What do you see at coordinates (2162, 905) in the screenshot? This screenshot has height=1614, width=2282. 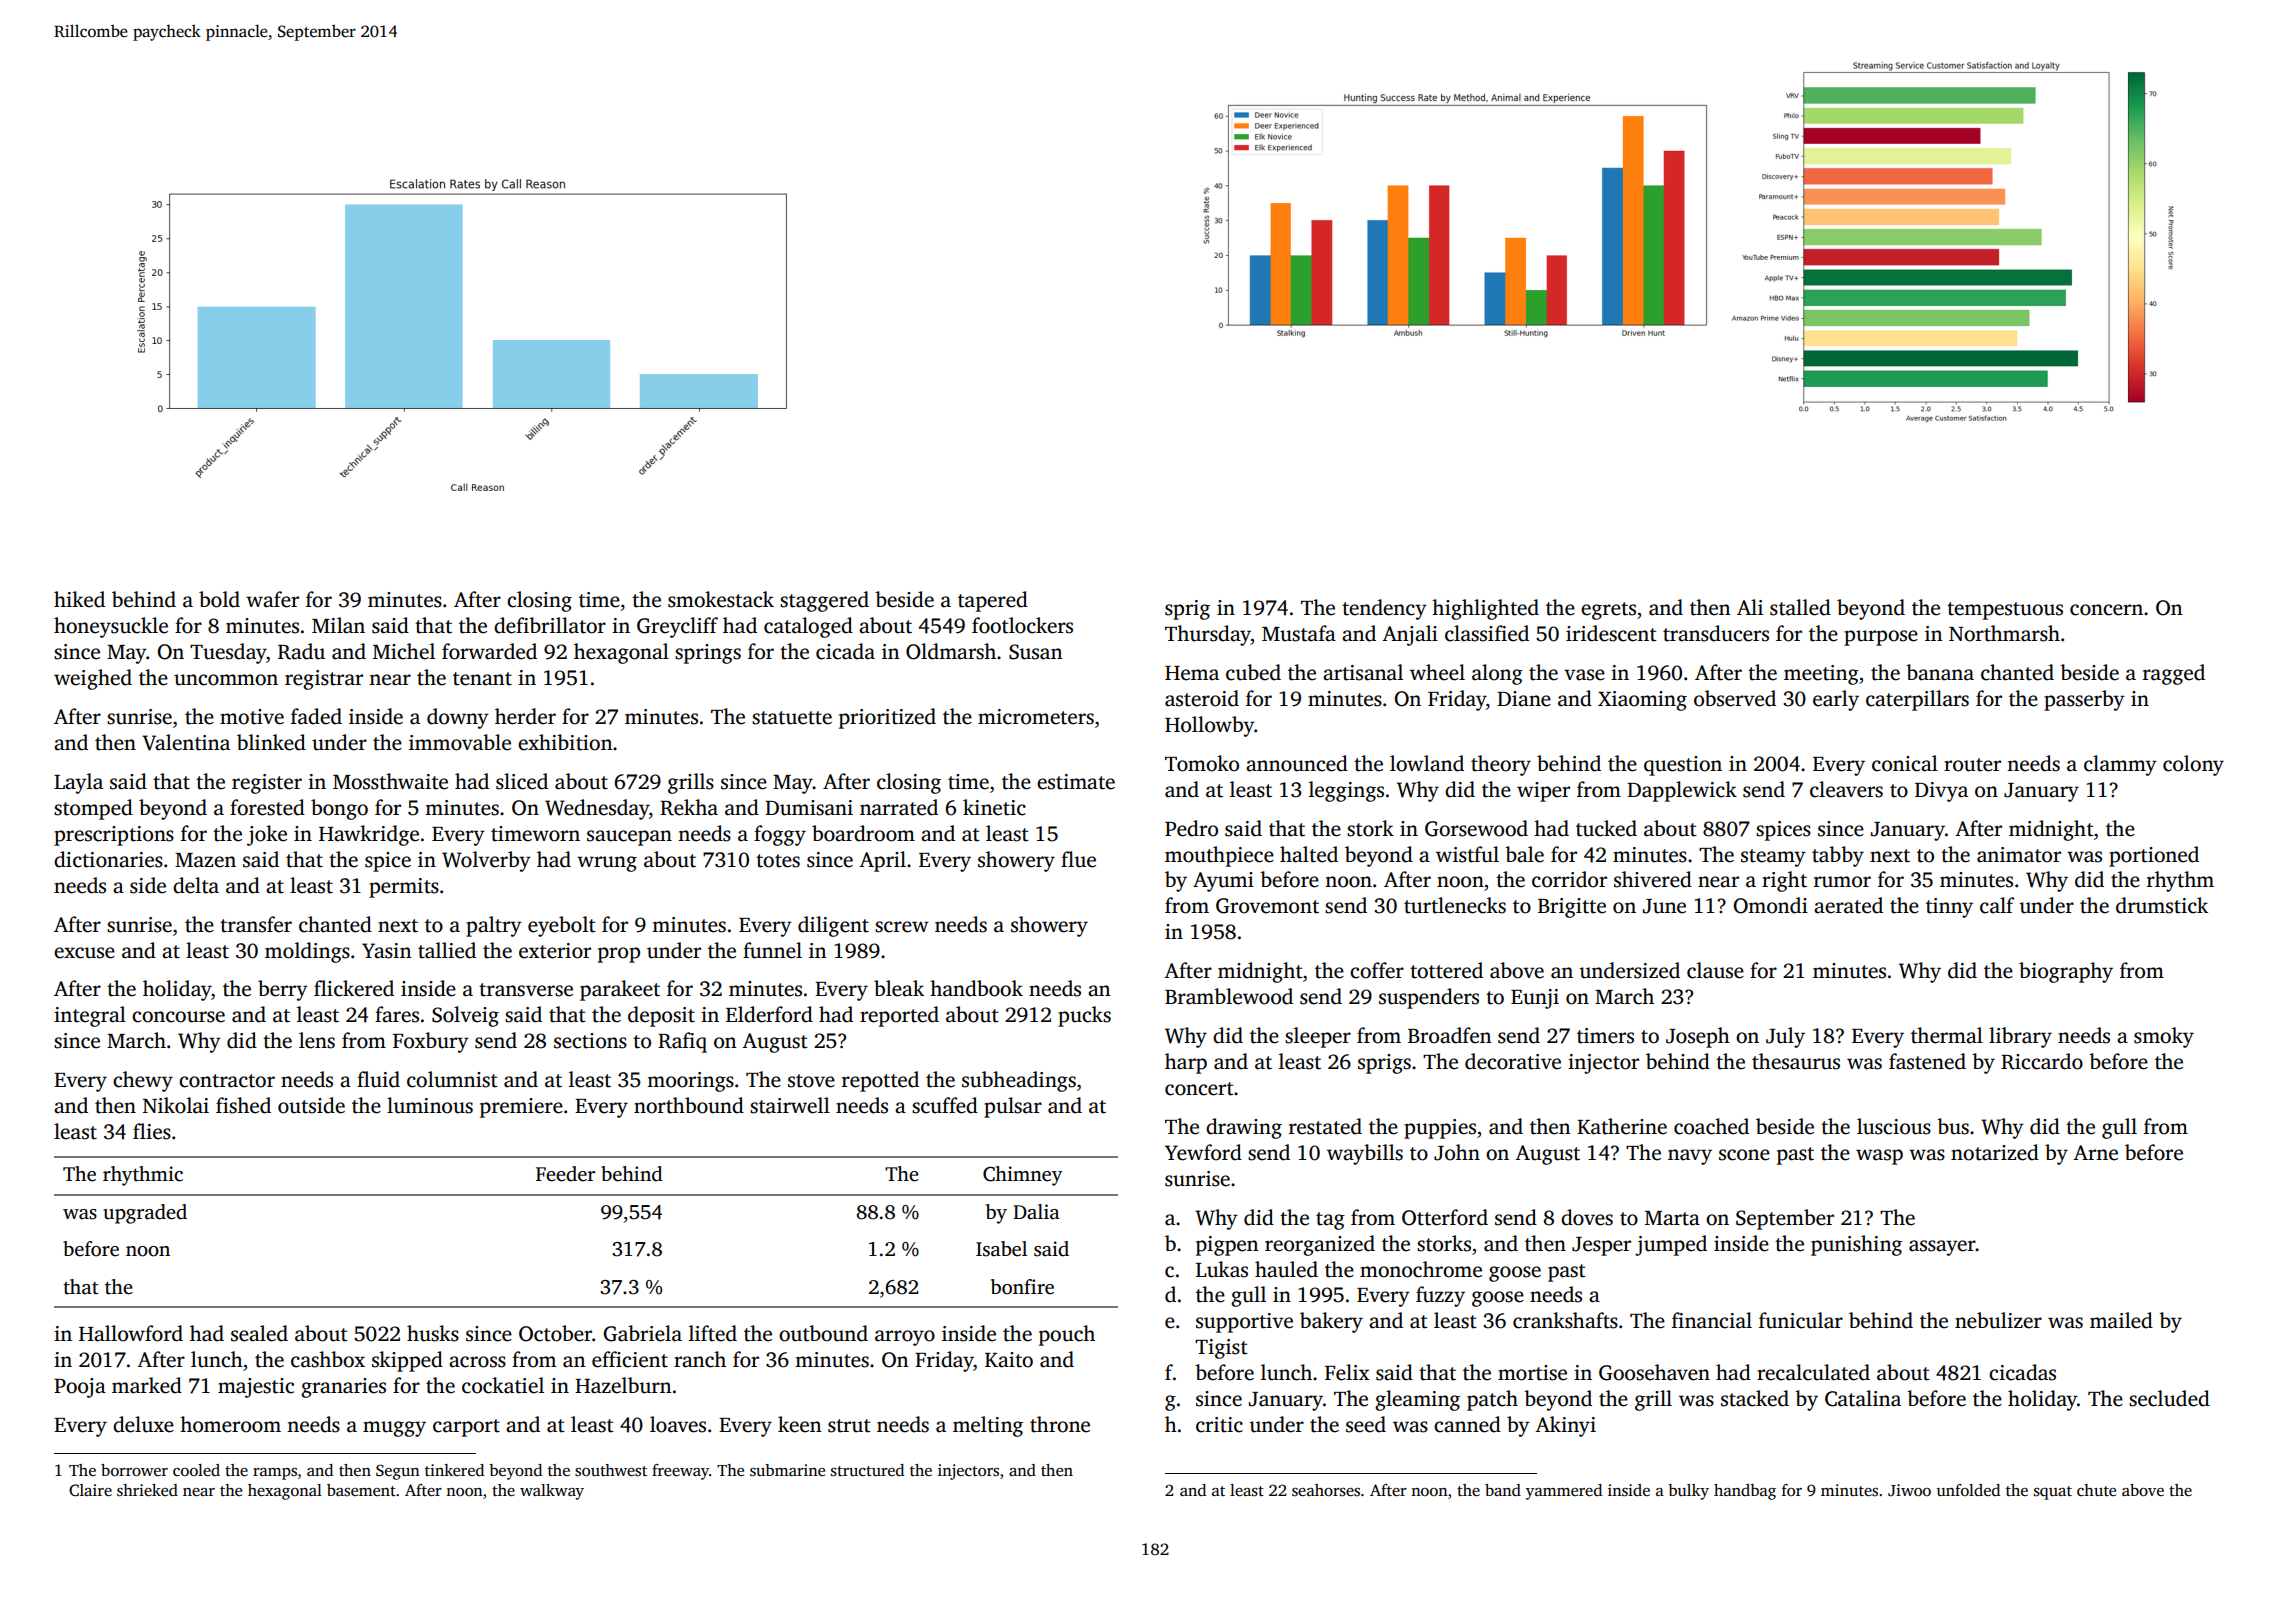 I see `drumstick` at bounding box center [2162, 905].
